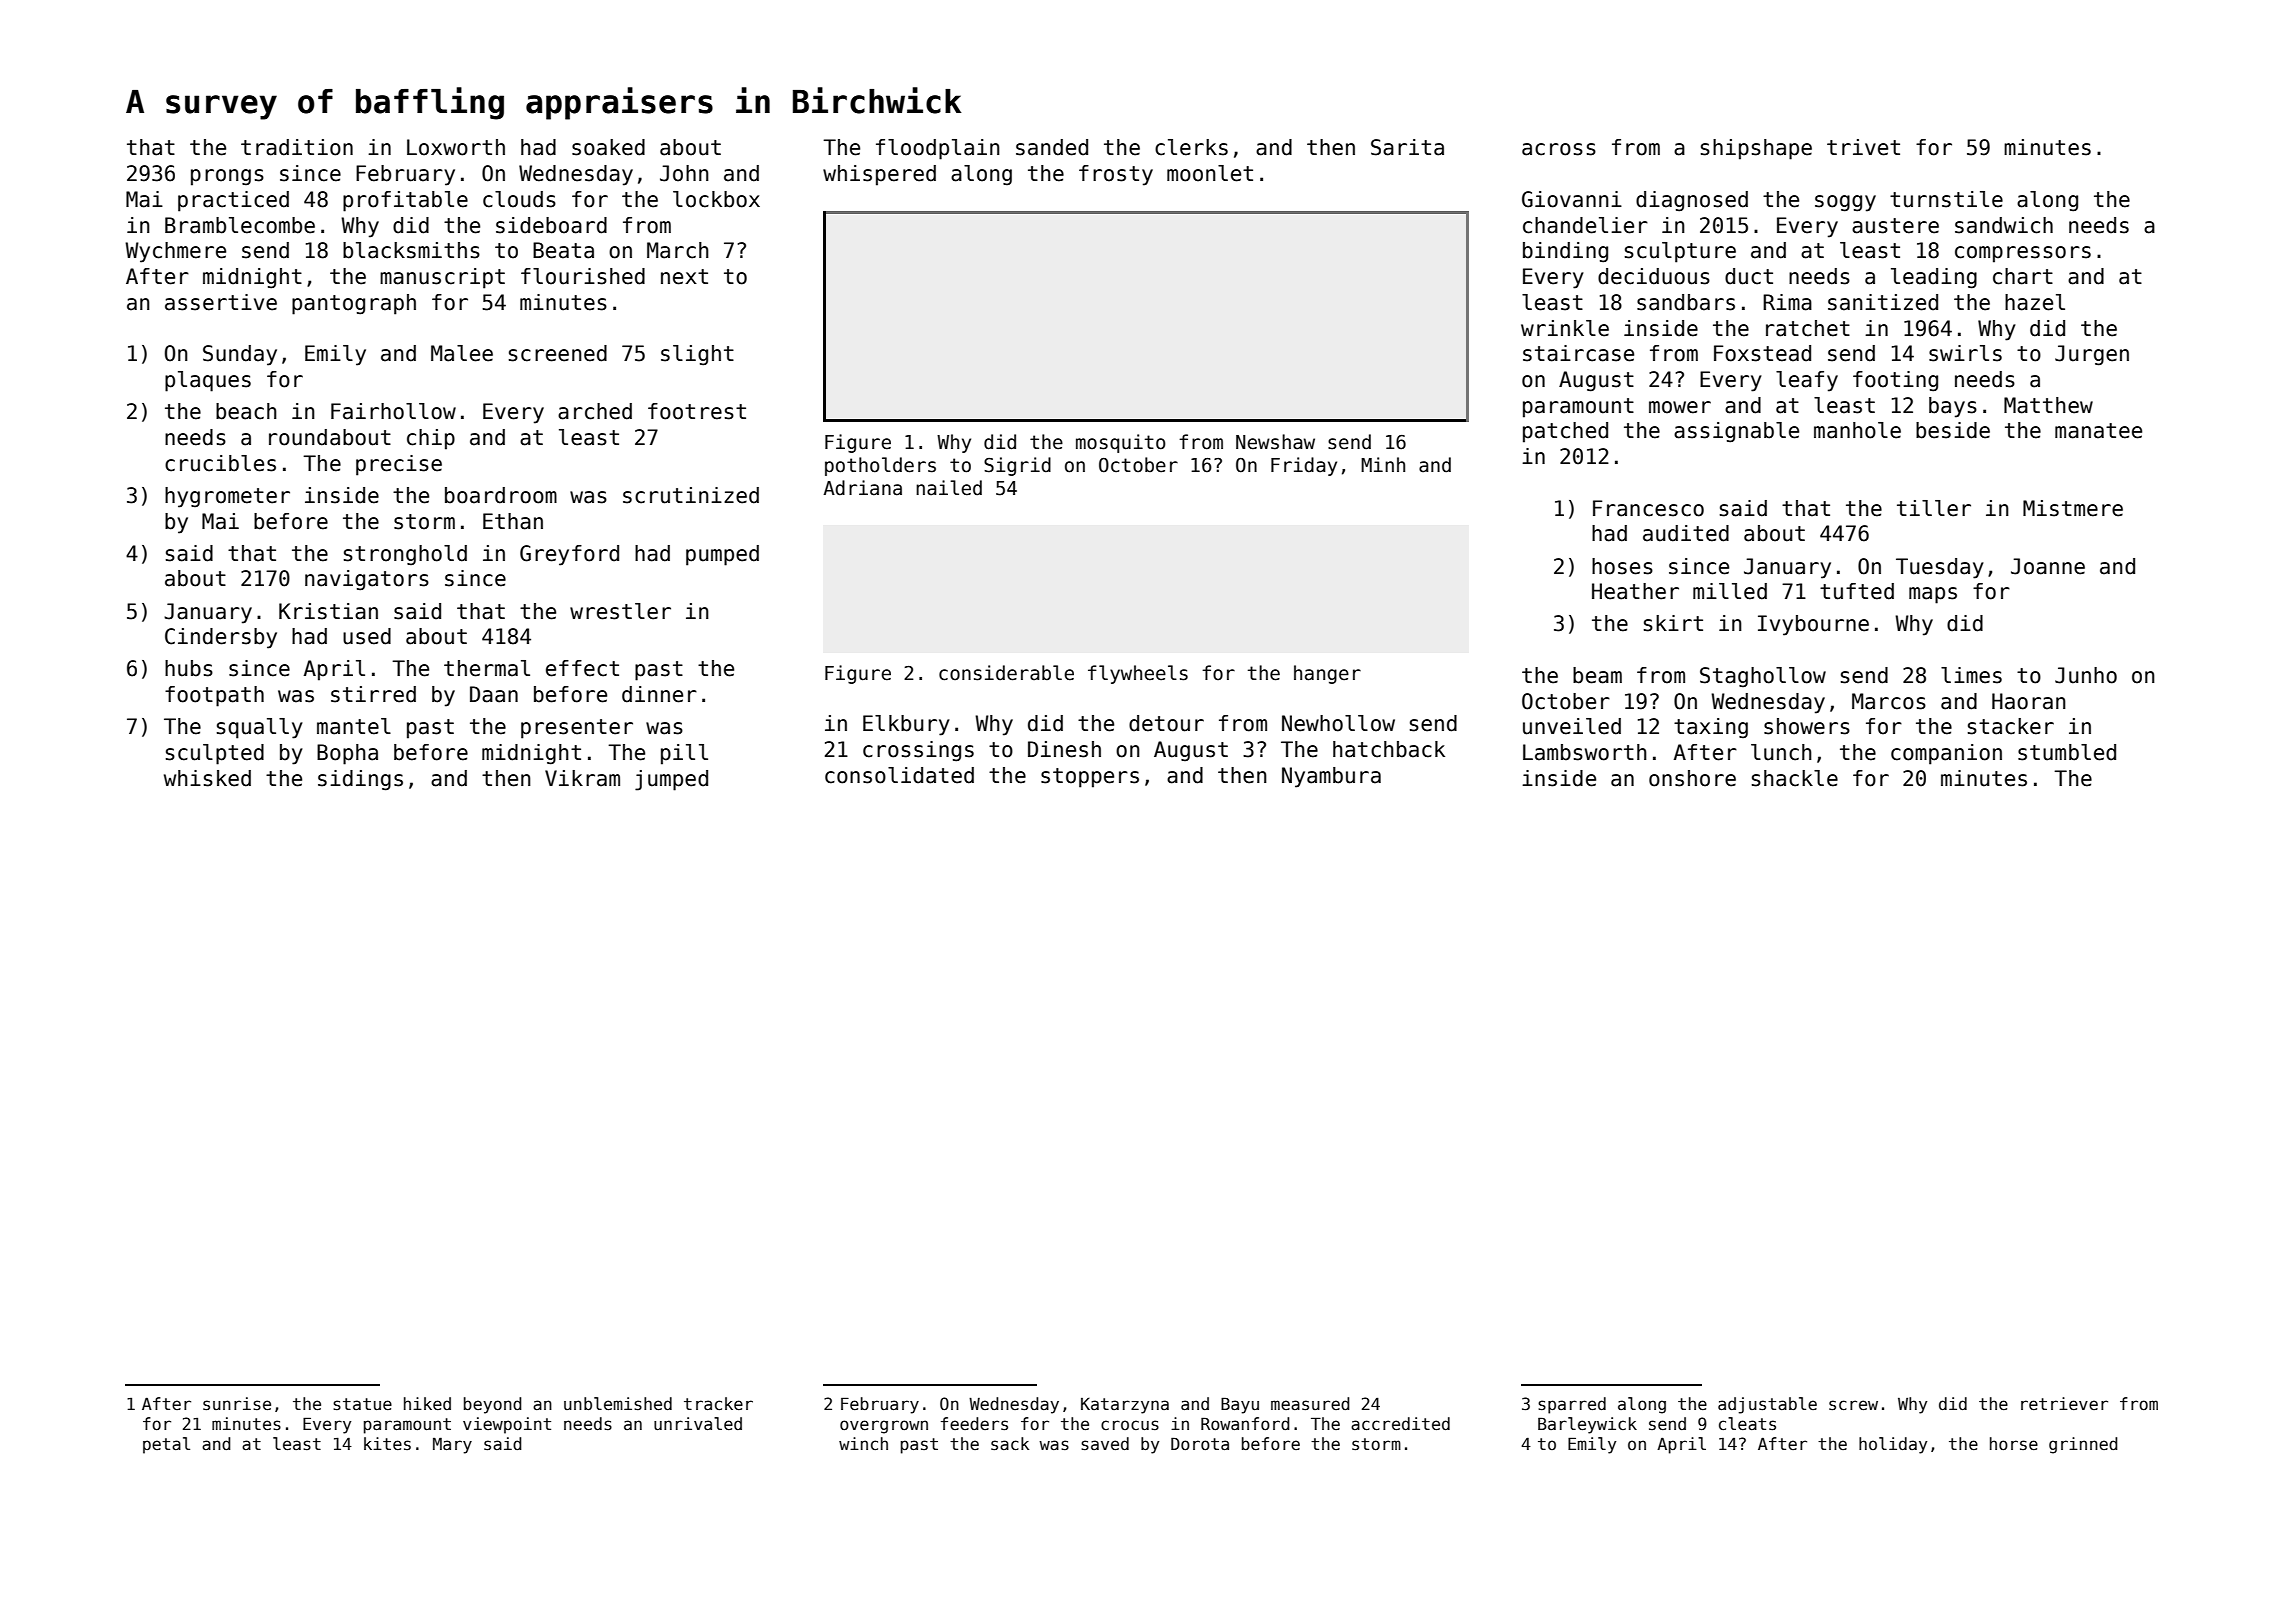 The width and height of the document is (2292, 1620). What do you see at coordinates (360, 780) in the document?
I see `sidings` at bounding box center [360, 780].
